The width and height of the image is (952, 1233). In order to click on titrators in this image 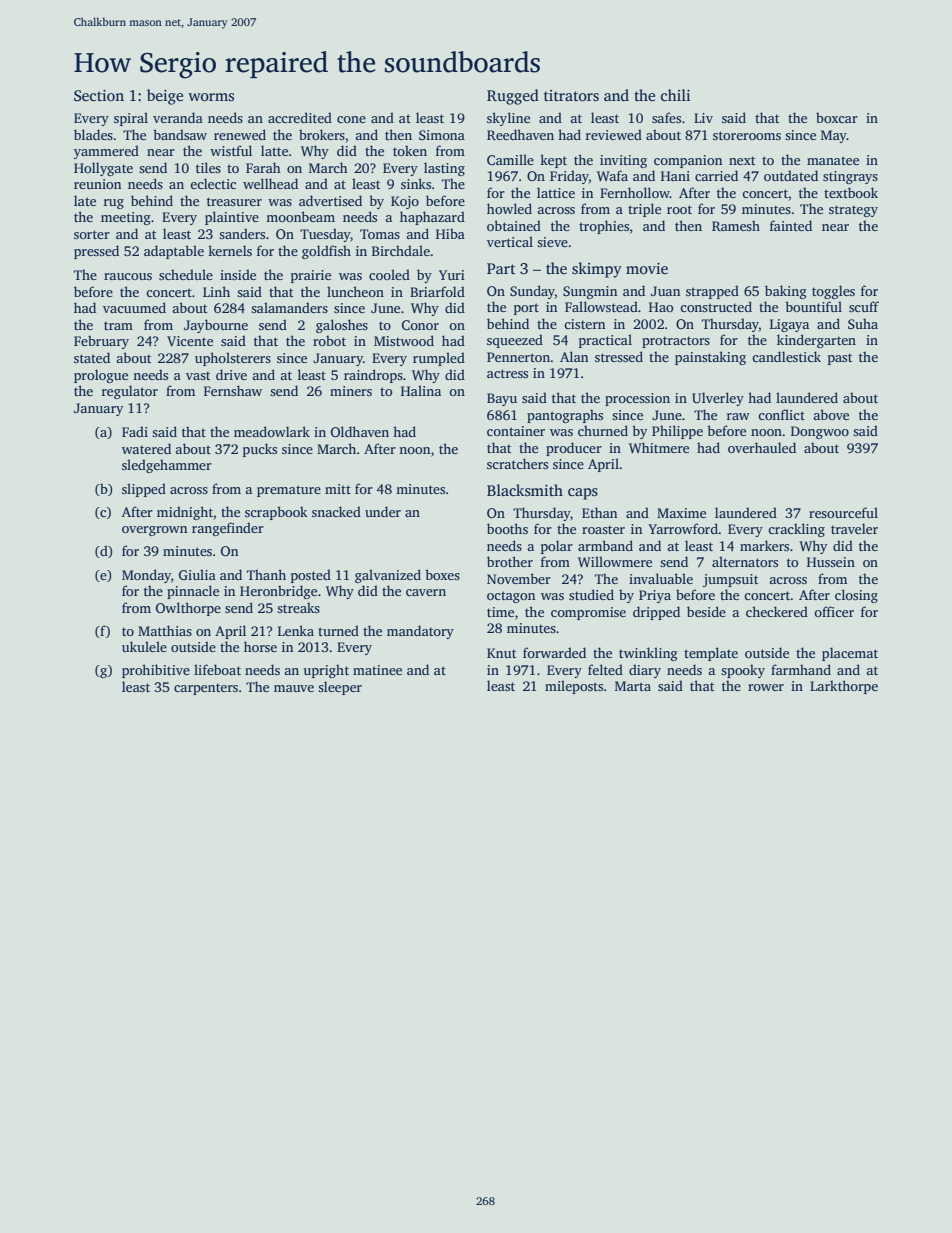, I will do `click(571, 96)`.
